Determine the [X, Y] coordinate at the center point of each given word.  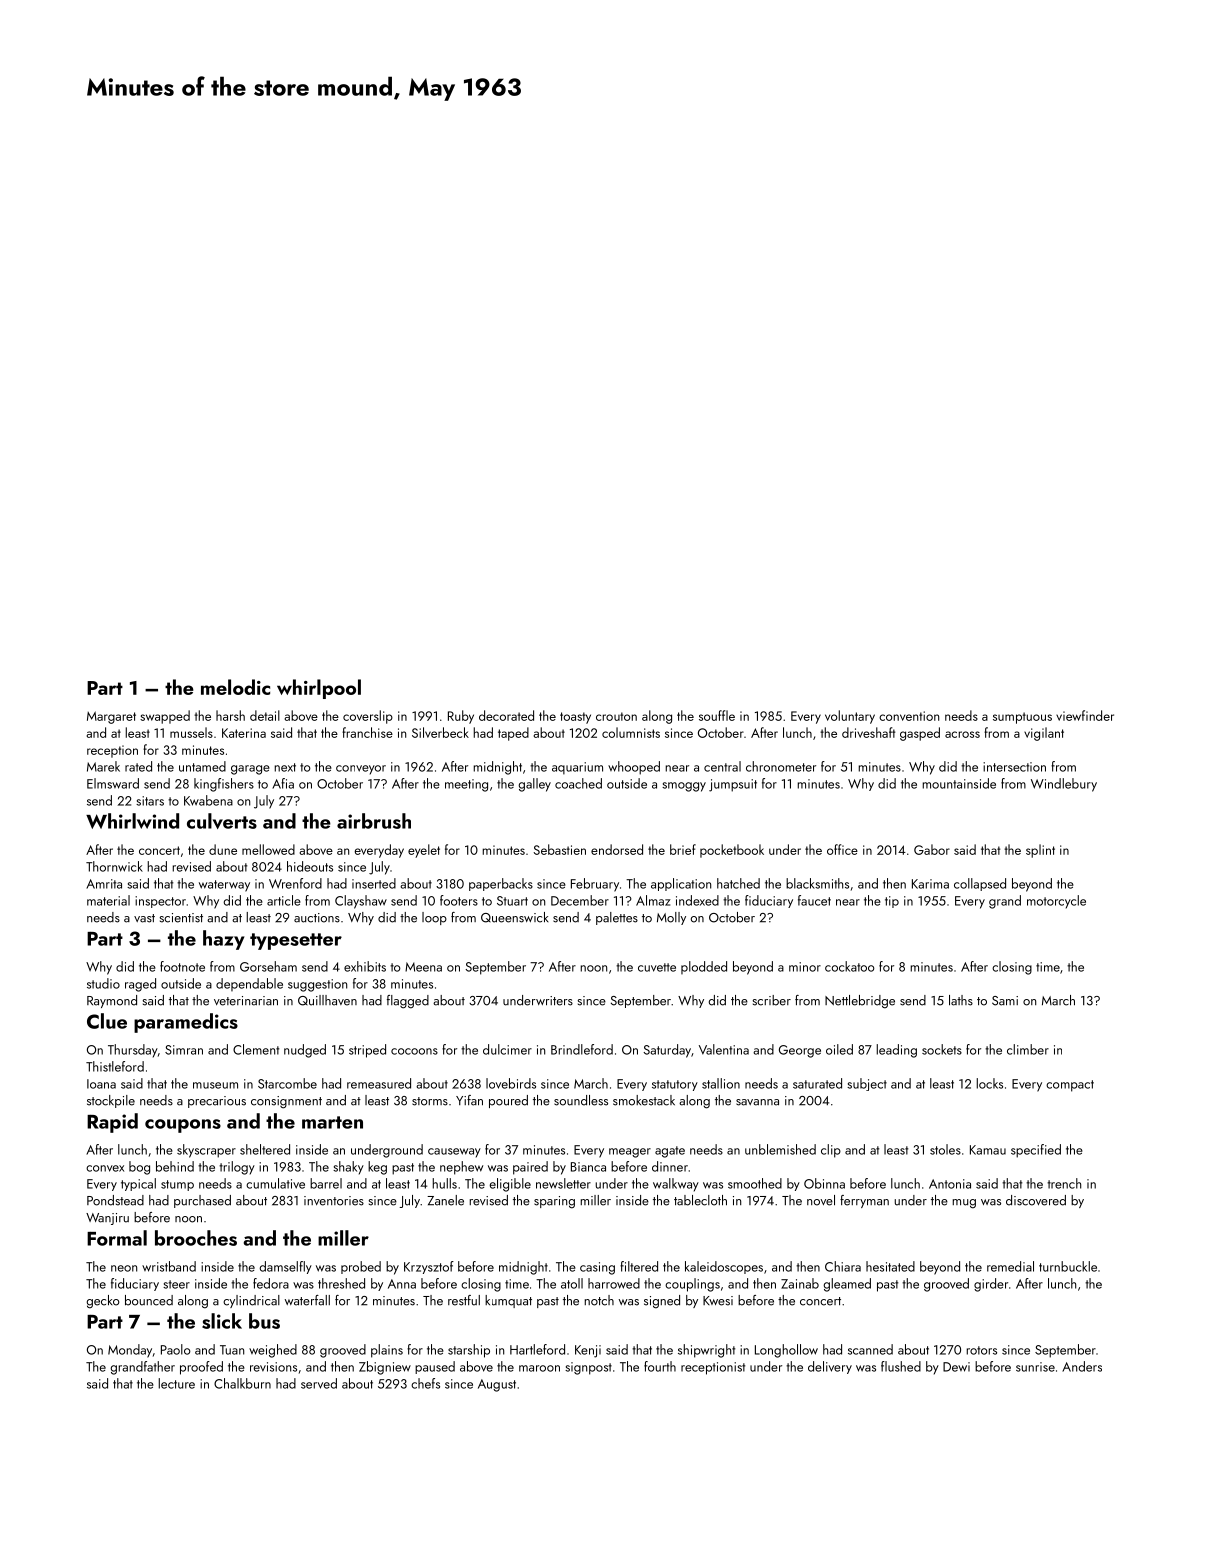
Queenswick [515, 917]
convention [909, 716]
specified [1036, 1151]
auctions [317, 918]
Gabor [932, 849]
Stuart [512, 901]
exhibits [365, 966]
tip [892, 902]
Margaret [111, 717]
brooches [196, 1238]
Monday [130, 1351]
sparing [554, 1202]
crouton [616, 716]
